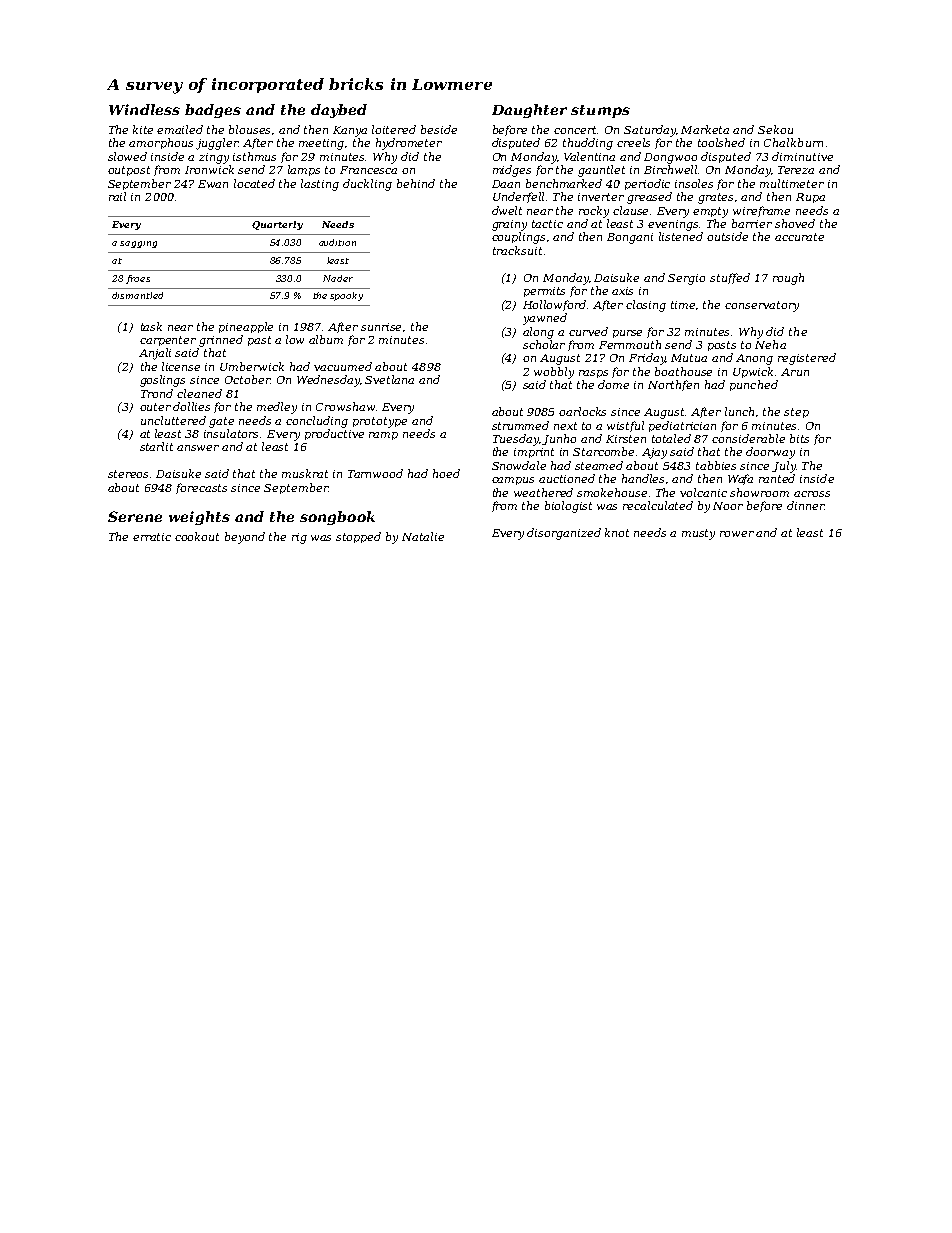  What do you see at coordinates (254, 183) in the screenshot?
I see `located` at bounding box center [254, 183].
